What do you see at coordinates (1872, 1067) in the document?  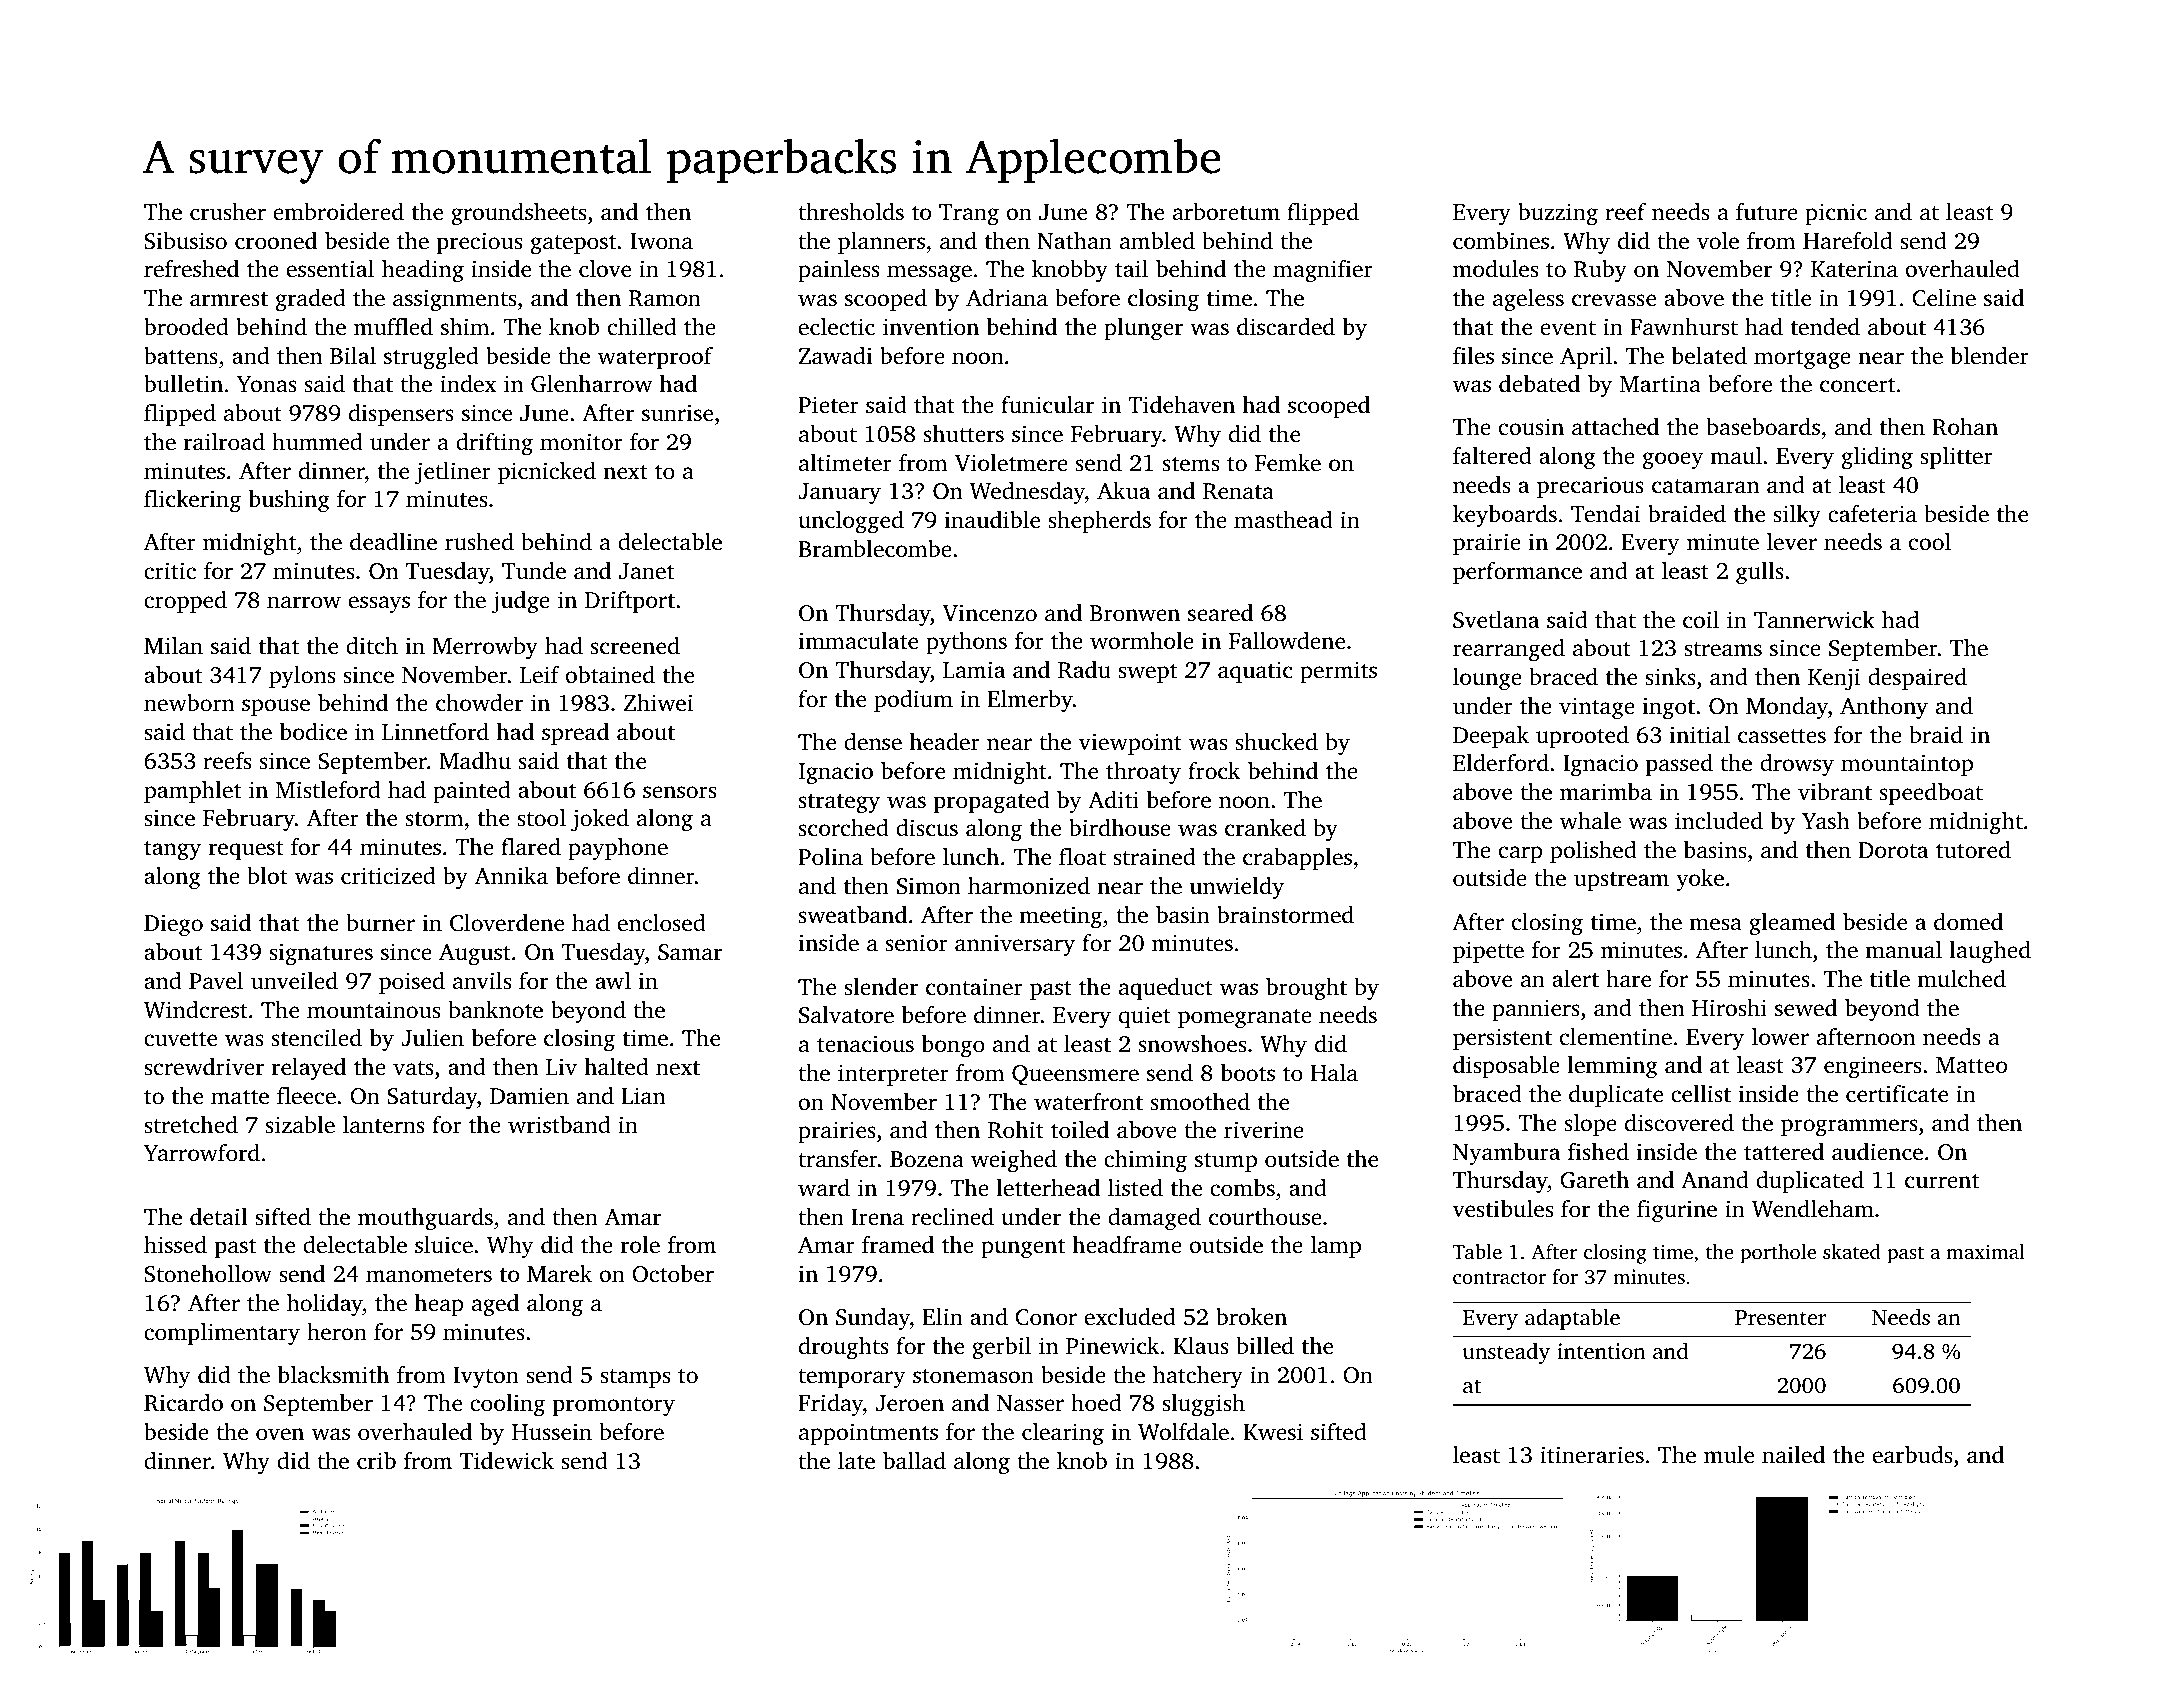 I see `engineers` at bounding box center [1872, 1067].
